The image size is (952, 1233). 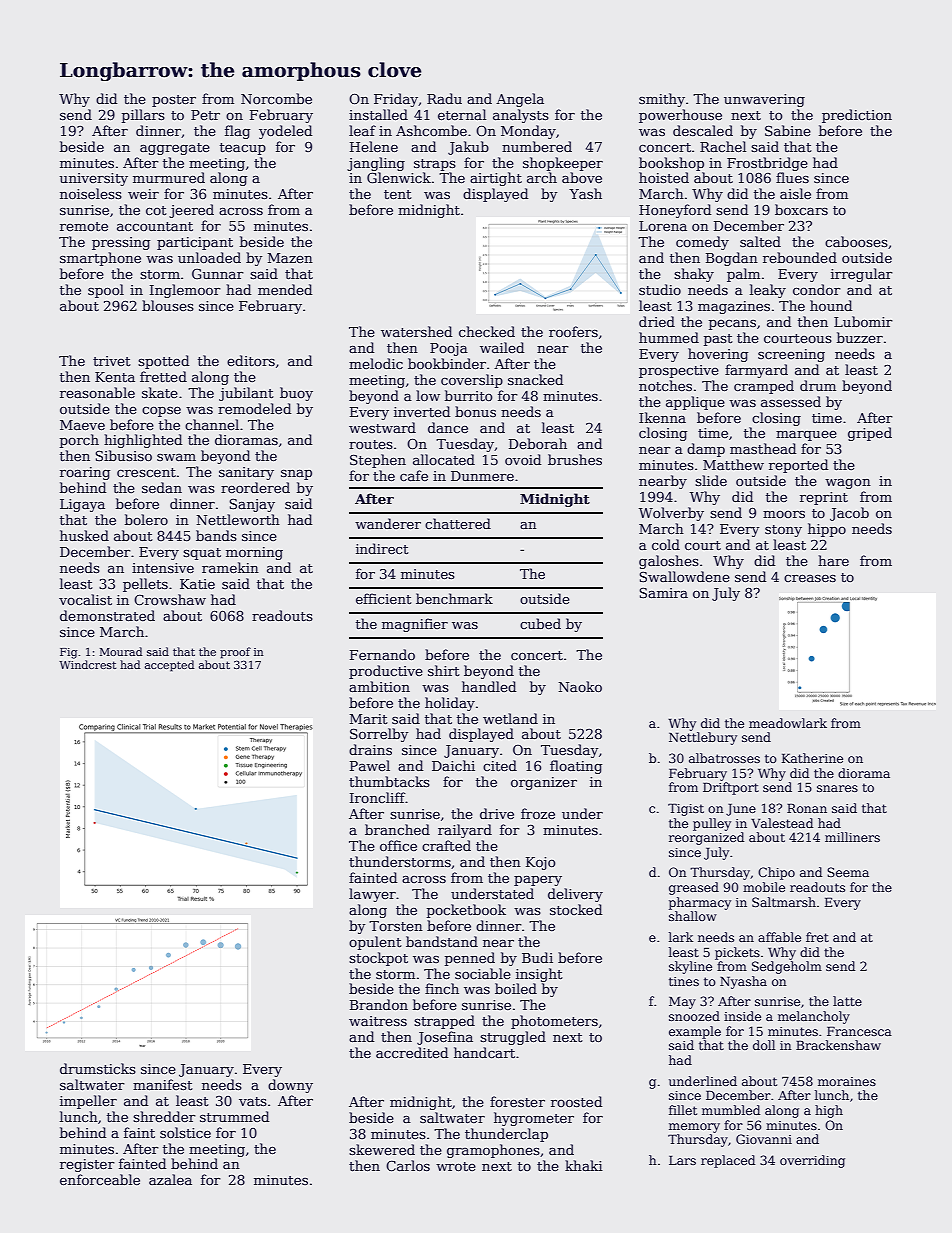 What do you see at coordinates (84, 226) in the screenshot?
I see `remote` at bounding box center [84, 226].
